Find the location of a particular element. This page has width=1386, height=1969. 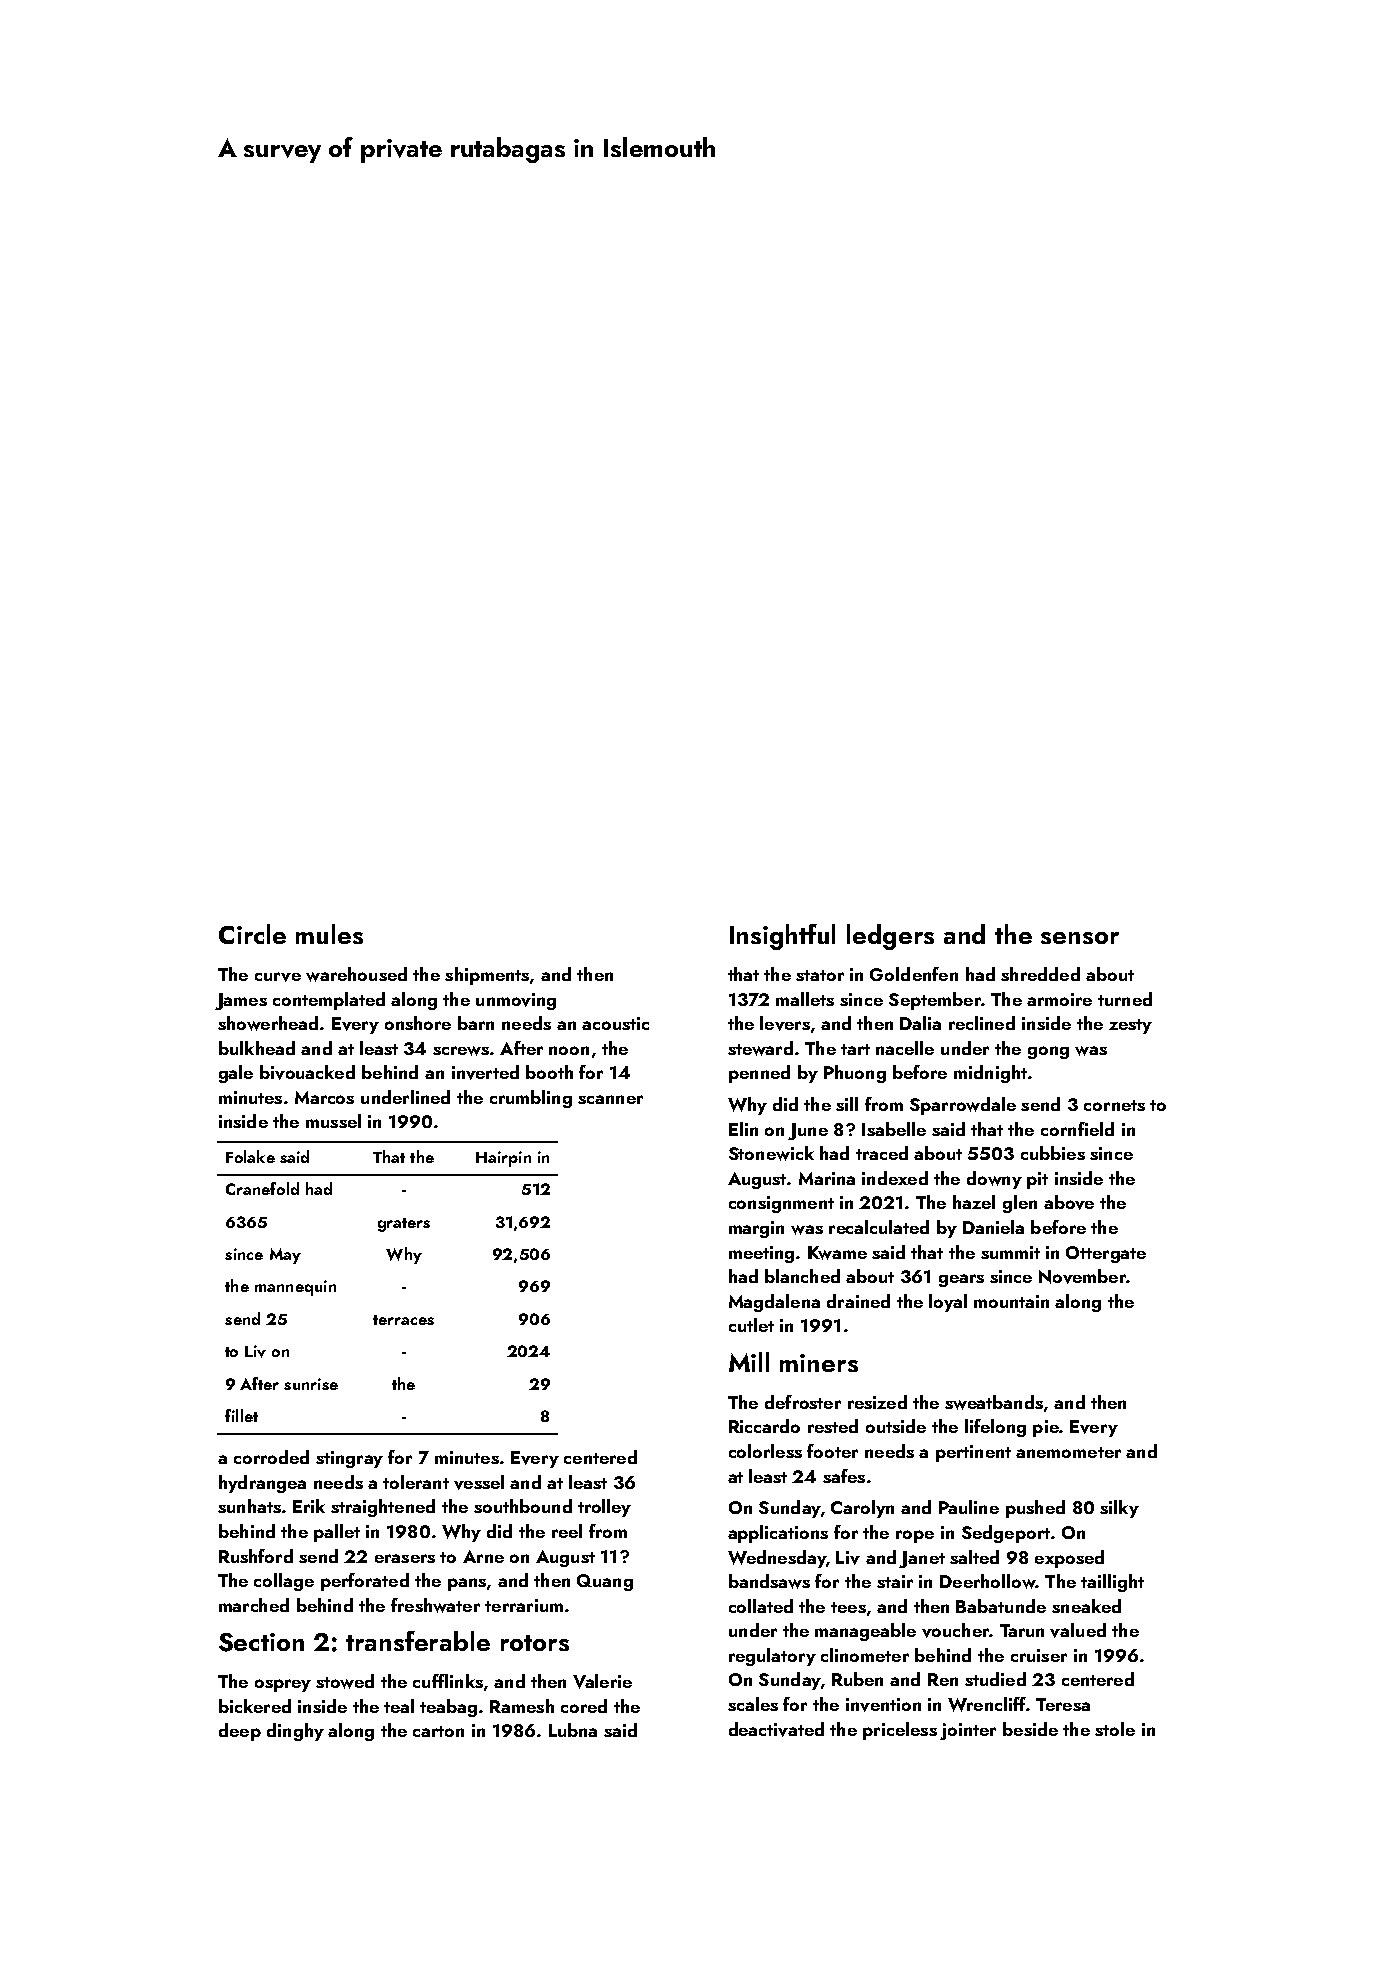

fillet is located at coordinates (241, 1415).
